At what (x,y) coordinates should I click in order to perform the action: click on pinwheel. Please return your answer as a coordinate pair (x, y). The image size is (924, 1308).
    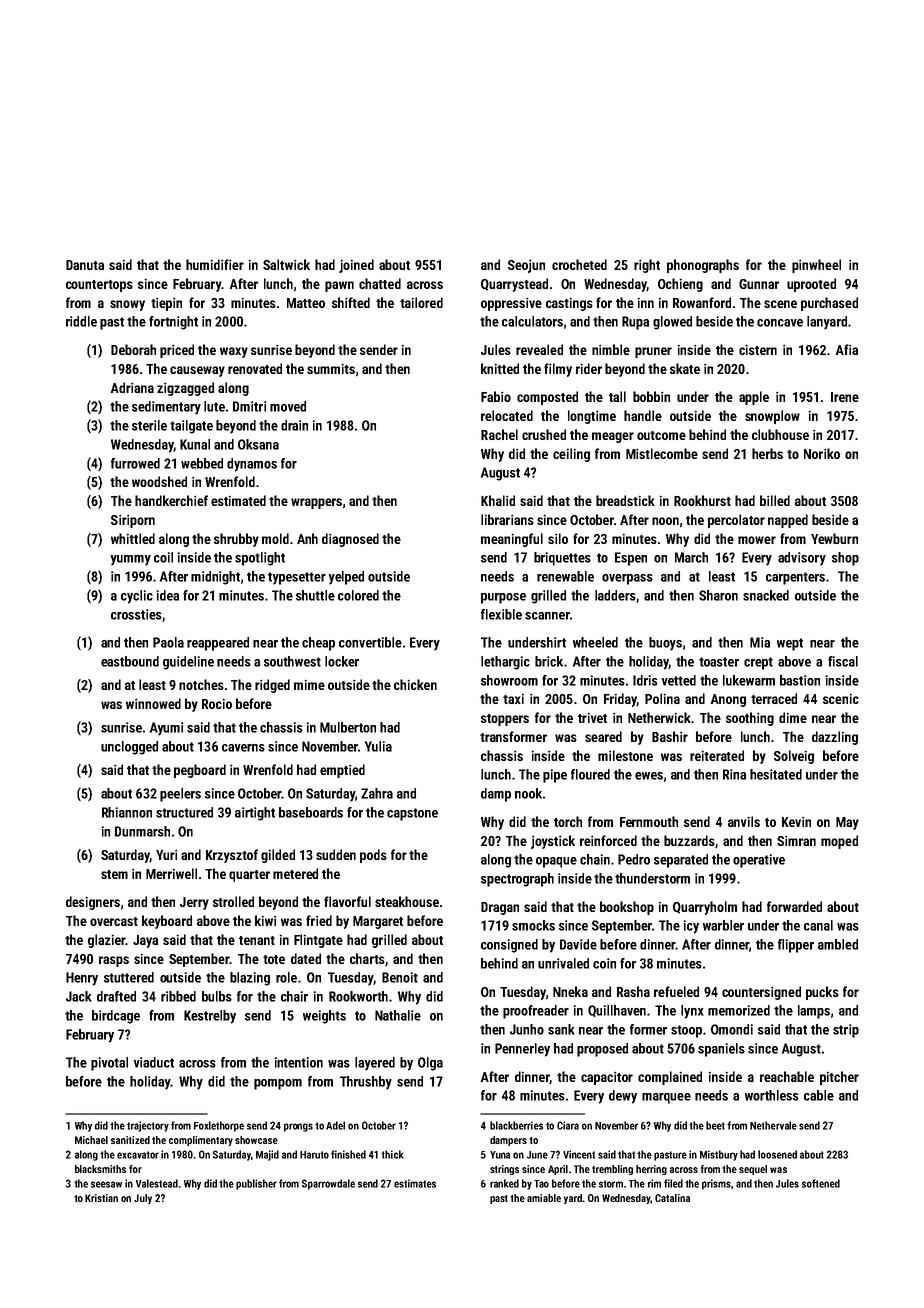
    Looking at the image, I should click on (816, 266).
